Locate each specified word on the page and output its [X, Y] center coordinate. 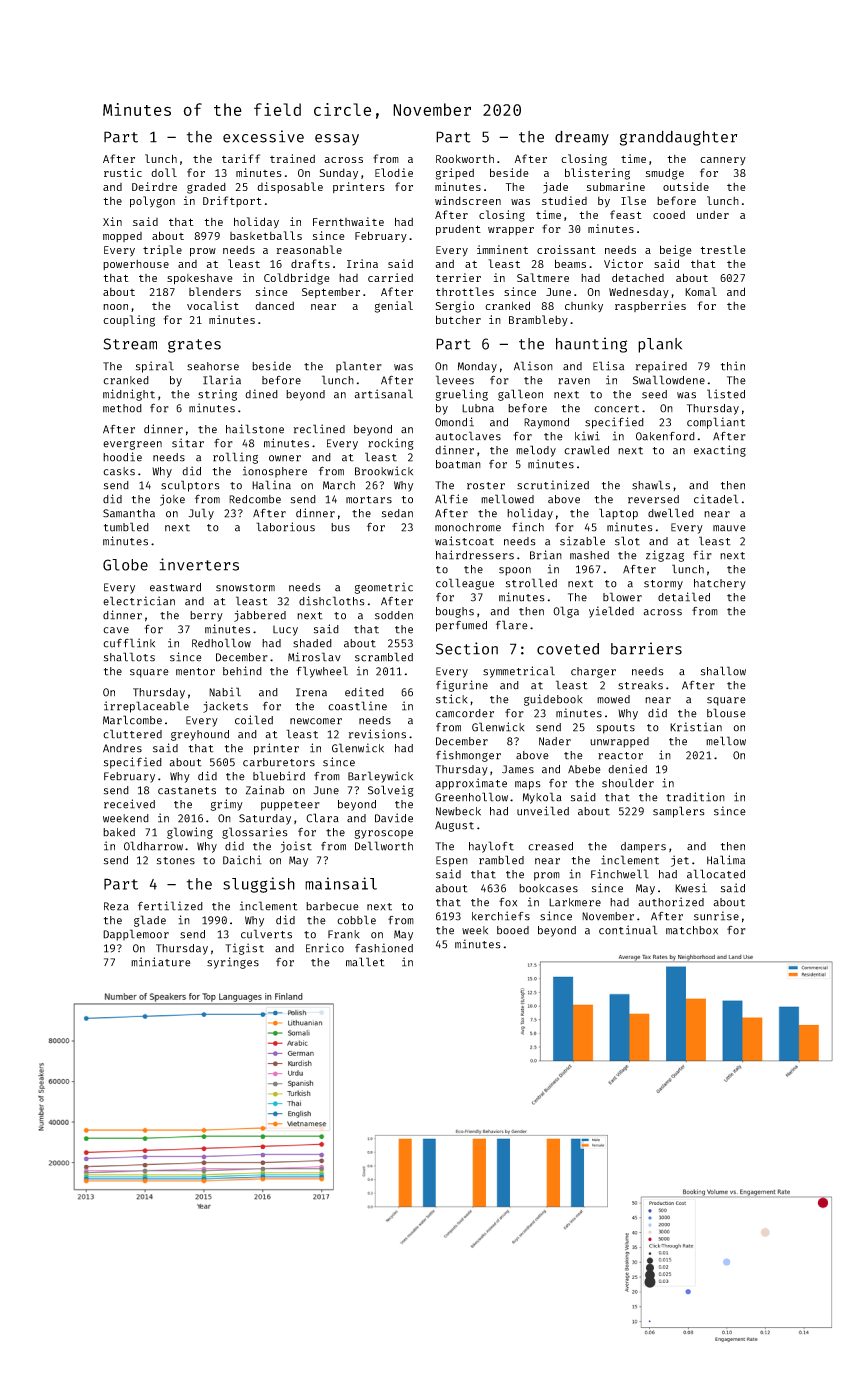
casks [119, 471]
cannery [723, 161]
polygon [152, 202]
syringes [233, 963]
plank [660, 345]
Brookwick [384, 471]
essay [337, 140]
